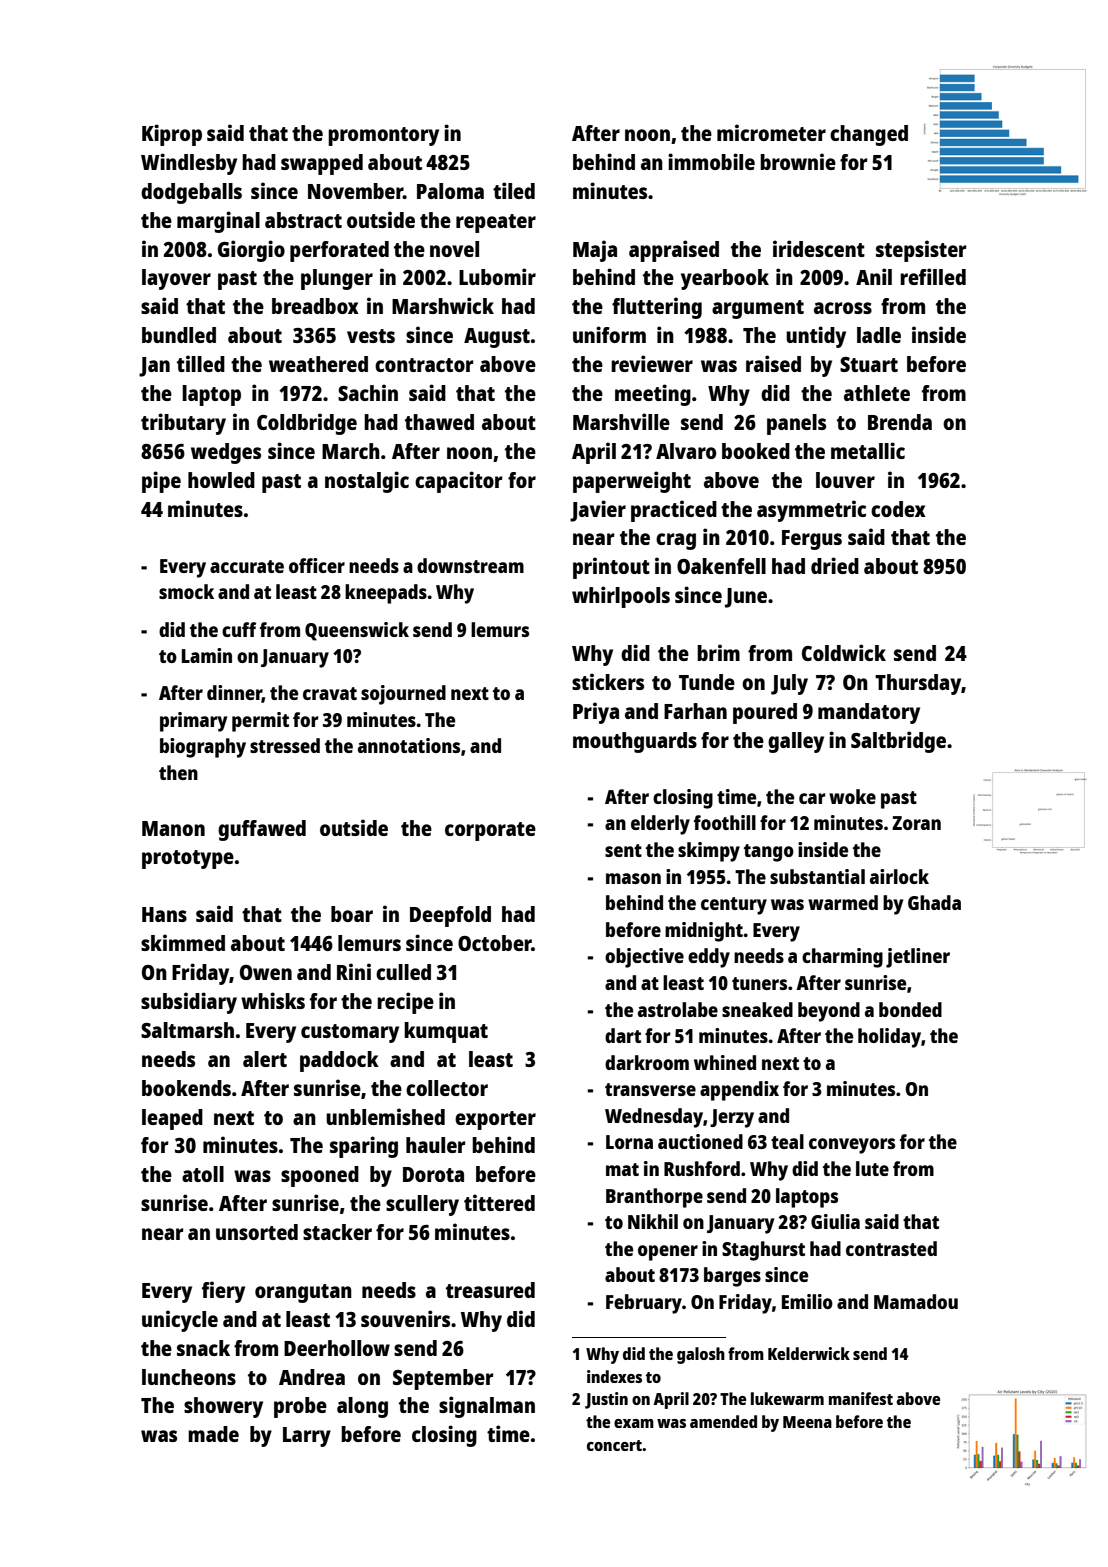 The width and height of the screenshot is (1108, 1567). What do you see at coordinates (921, 251) in the screenshot?
I see `stepsister` at bounding box center [921, 251].
